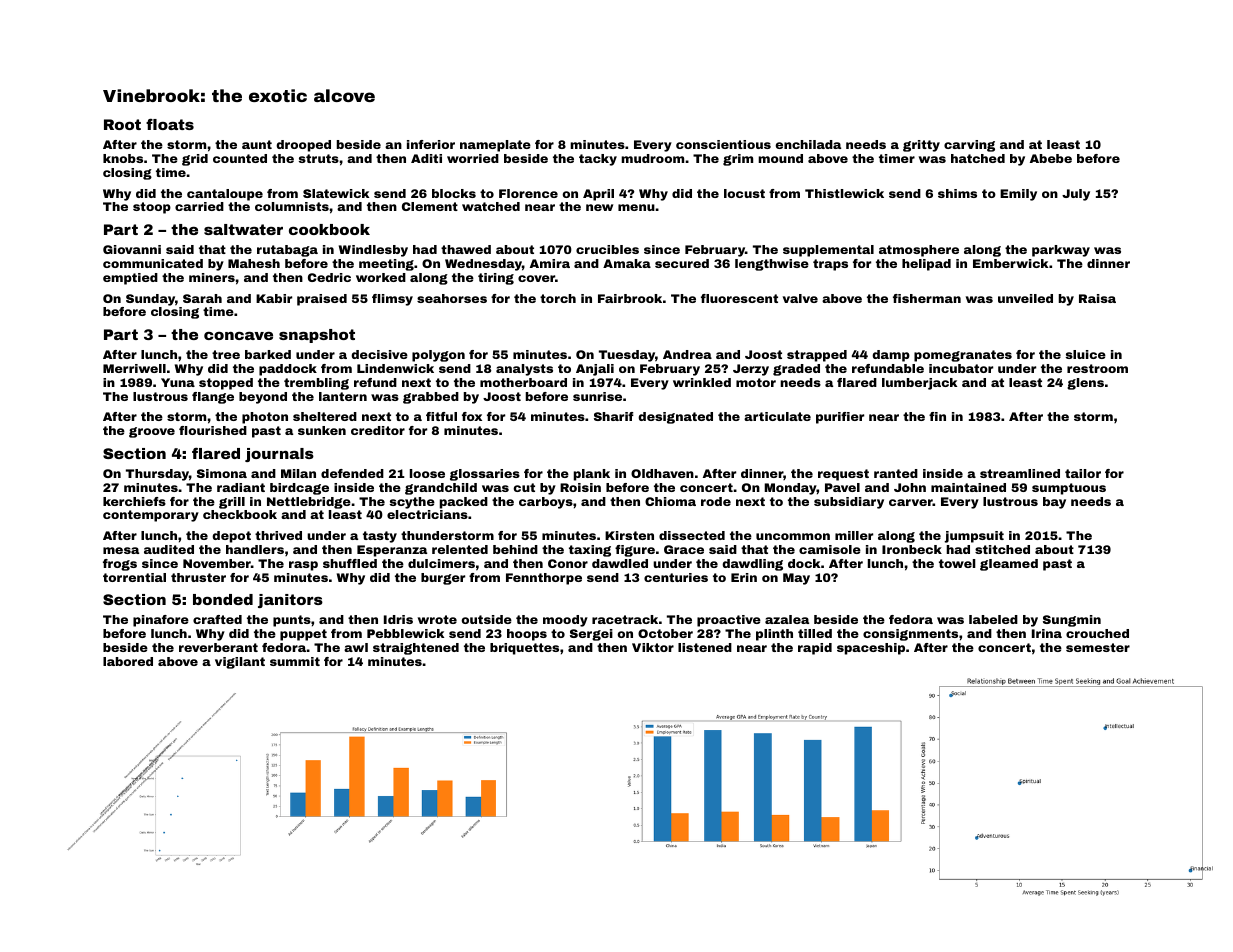  I want to click on flange, so click(213, 398).
